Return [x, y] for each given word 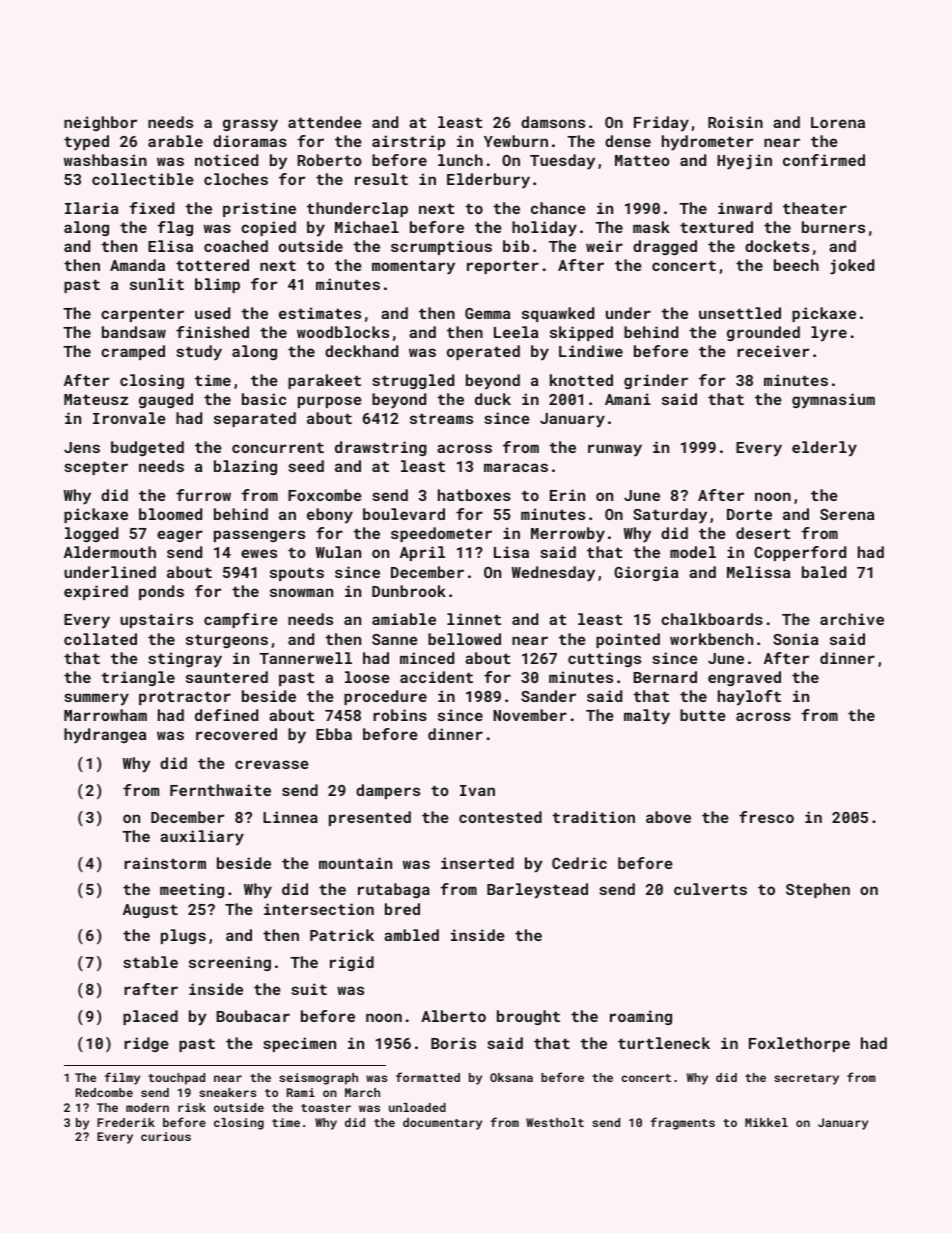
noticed [226, 160]
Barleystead [537, 891]
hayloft [749, 698]
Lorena [838, 122]
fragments [683, 1123]
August [150, 911]
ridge [146, 1044]
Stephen [818, 890]
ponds [161, 592]
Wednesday [553, 574]
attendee [325, 122]
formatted [428, 1077]
